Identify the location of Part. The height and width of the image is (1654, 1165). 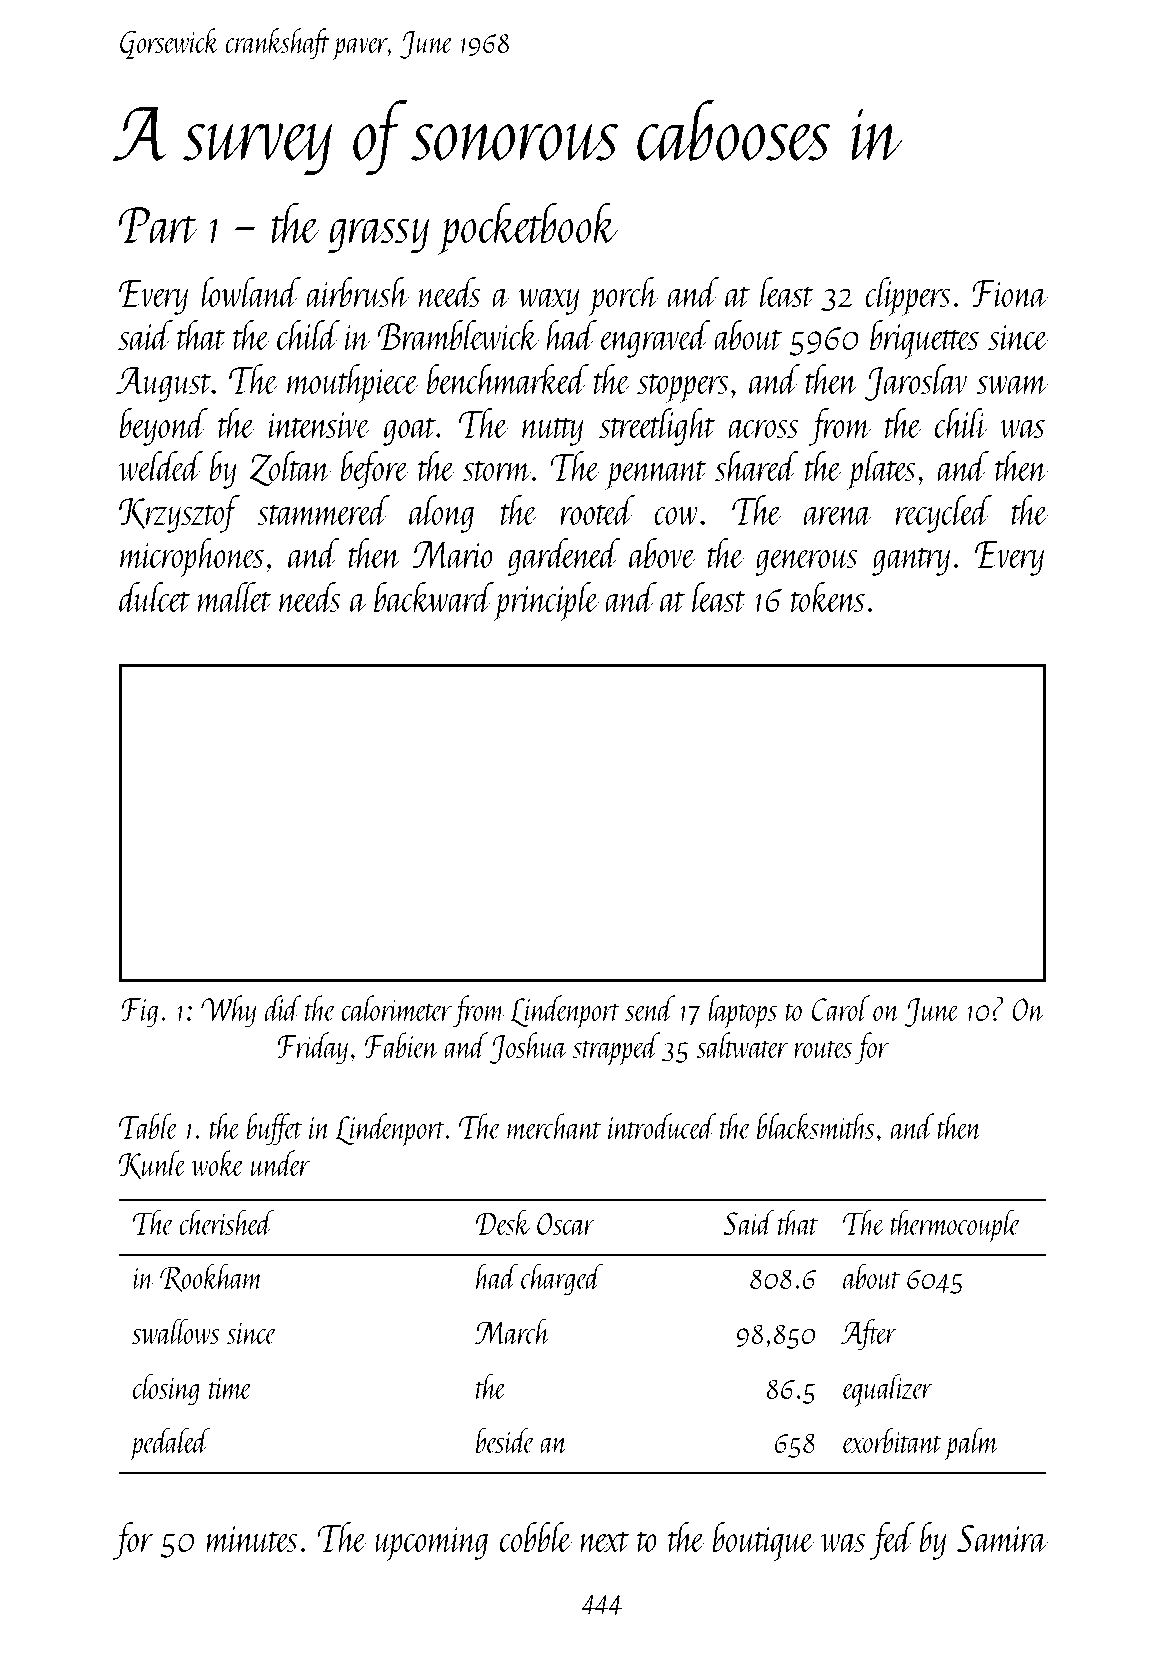
(157, 225).
